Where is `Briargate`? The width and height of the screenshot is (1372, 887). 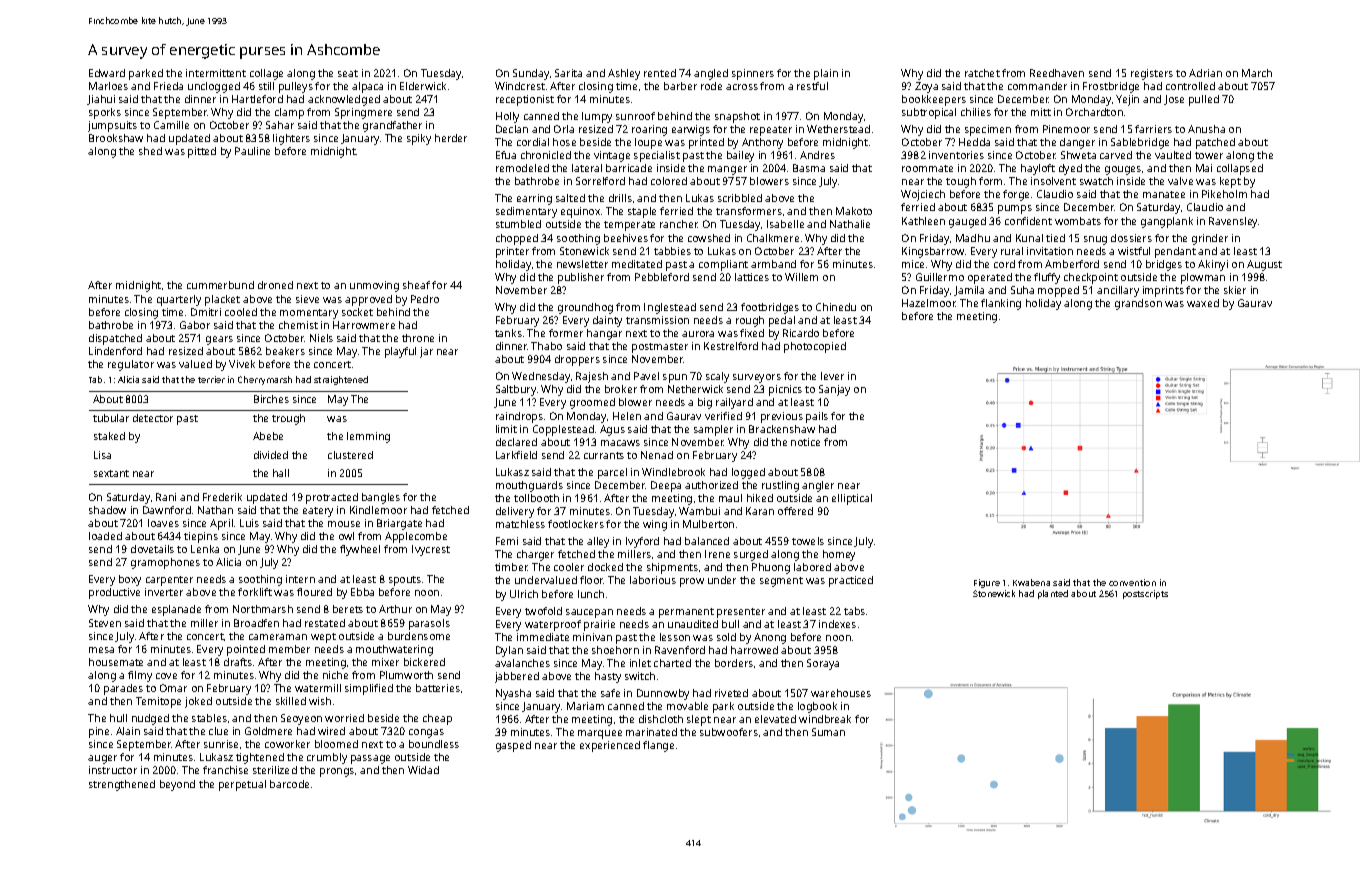 Briargate is located at coordinates (399, 524).
